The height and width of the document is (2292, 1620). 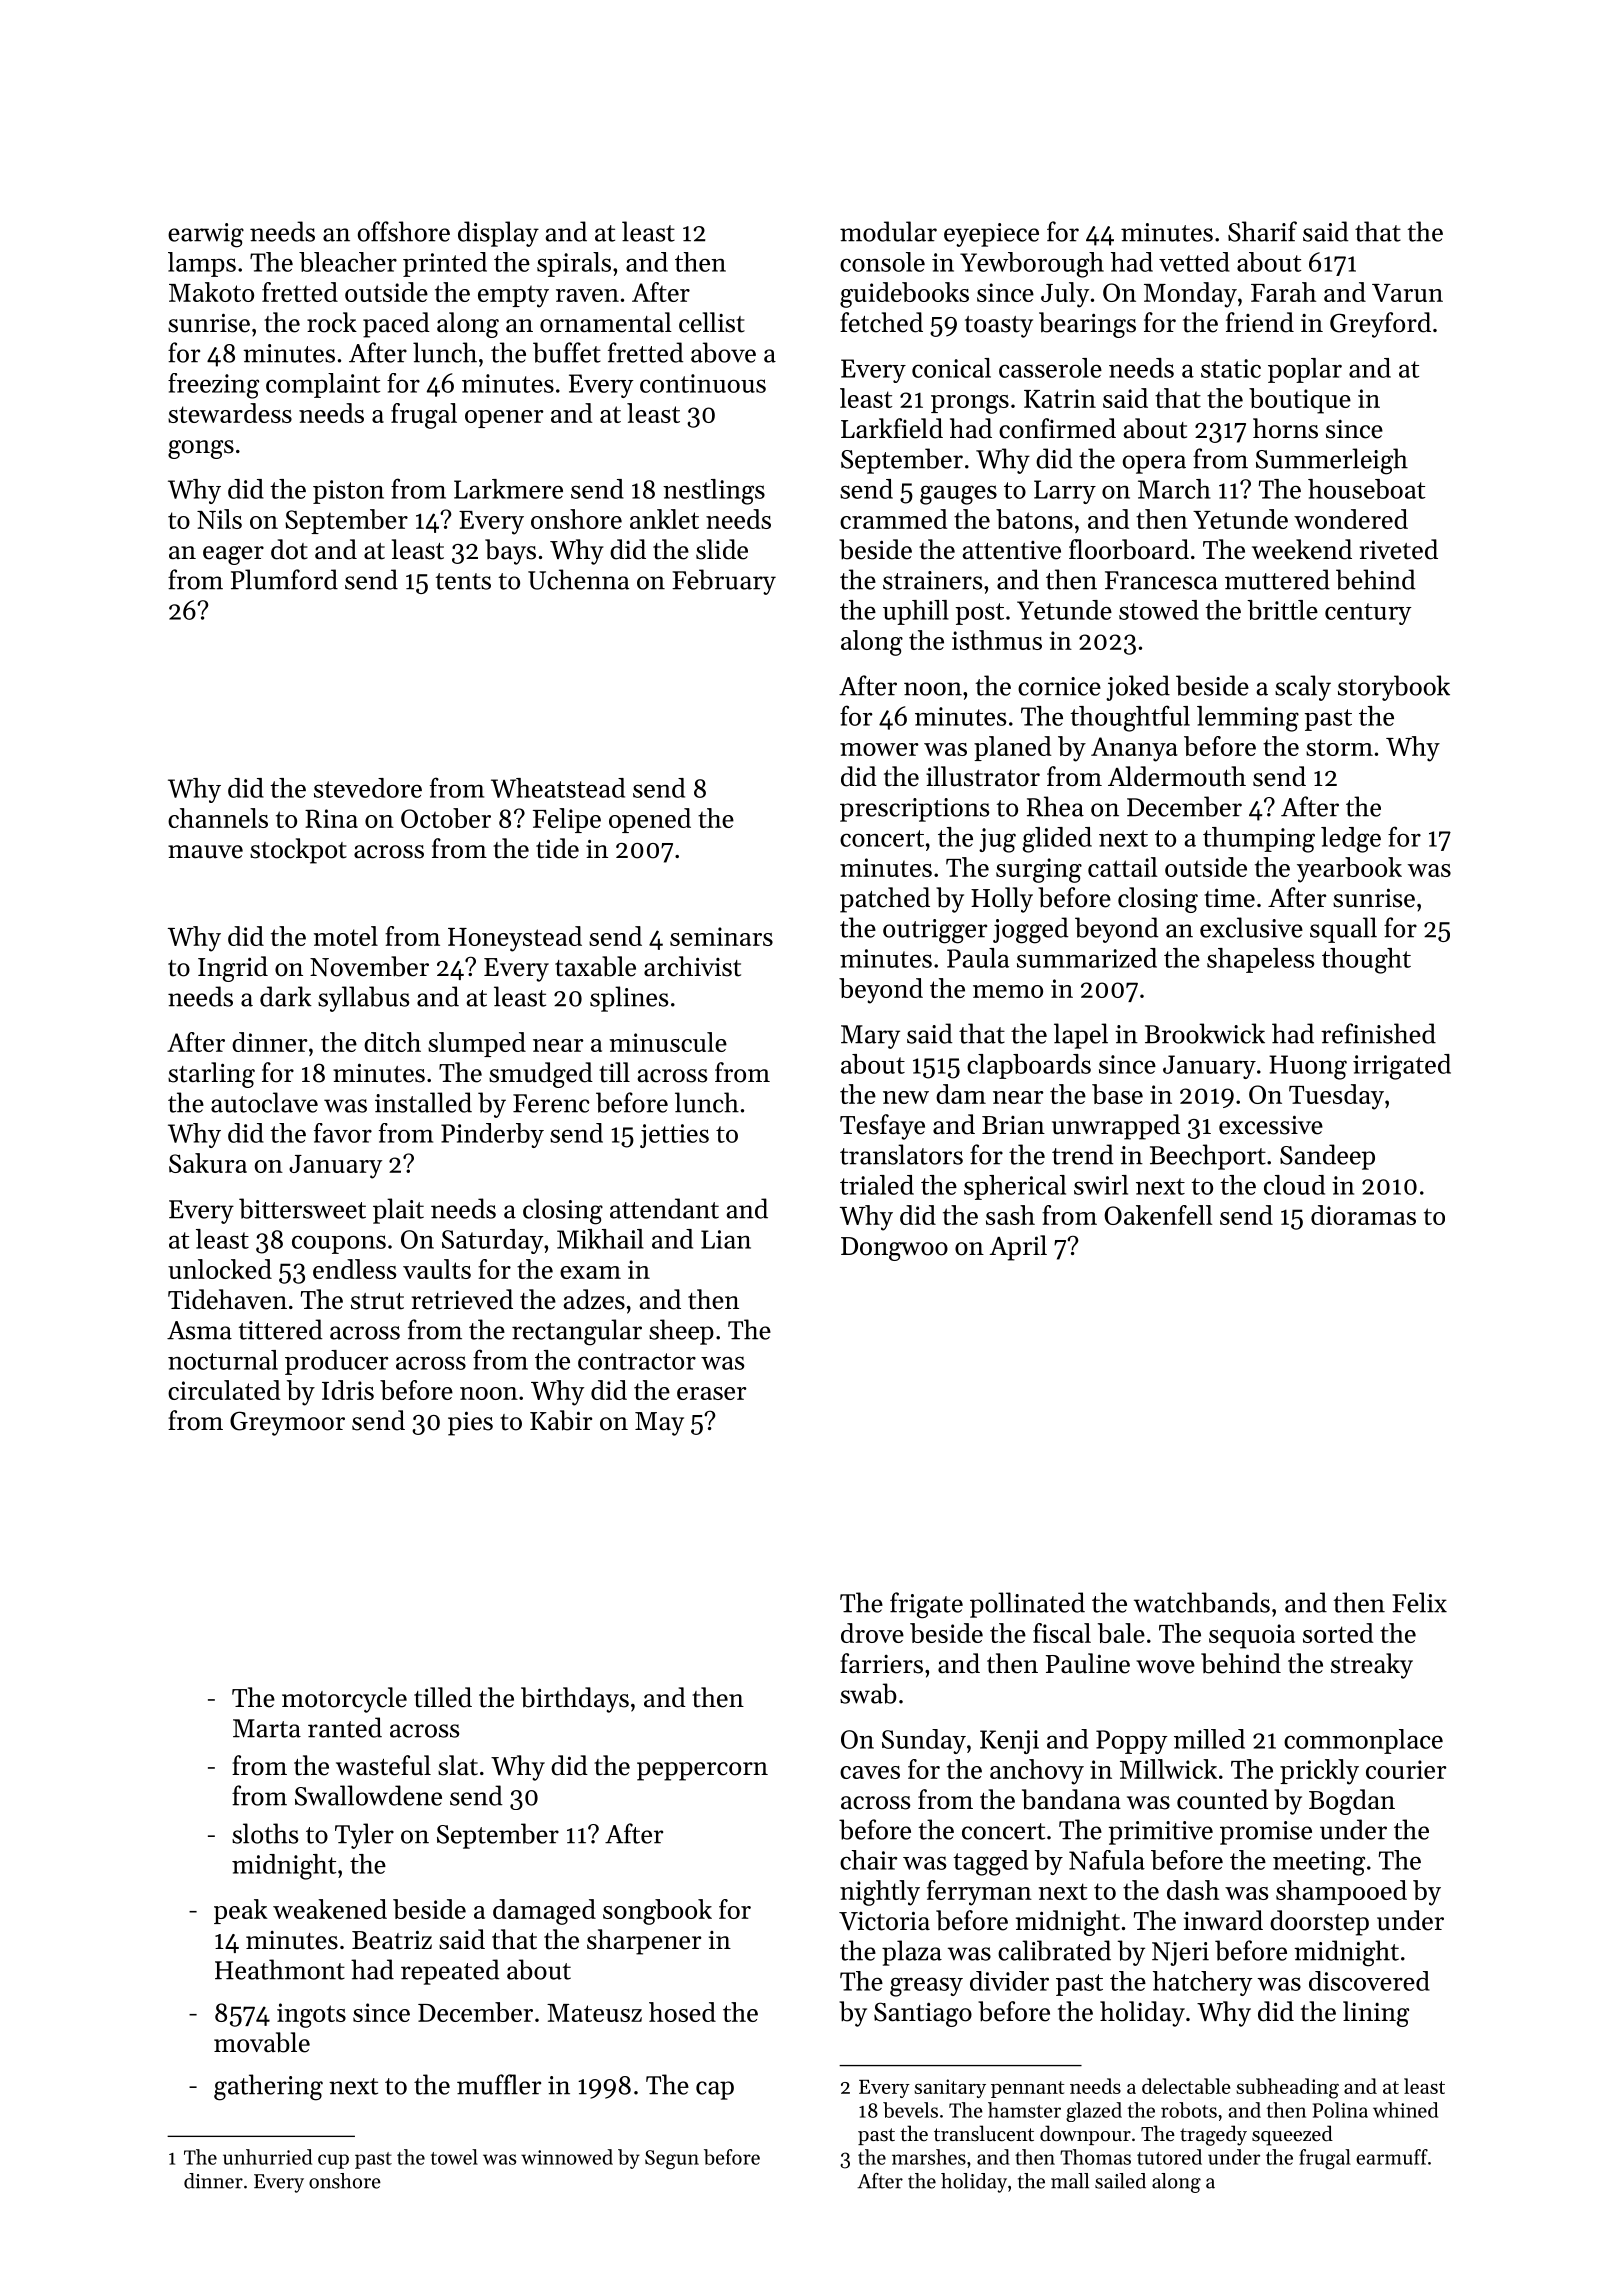 I want to click on Sharif, so click(x=1262, y=231).
